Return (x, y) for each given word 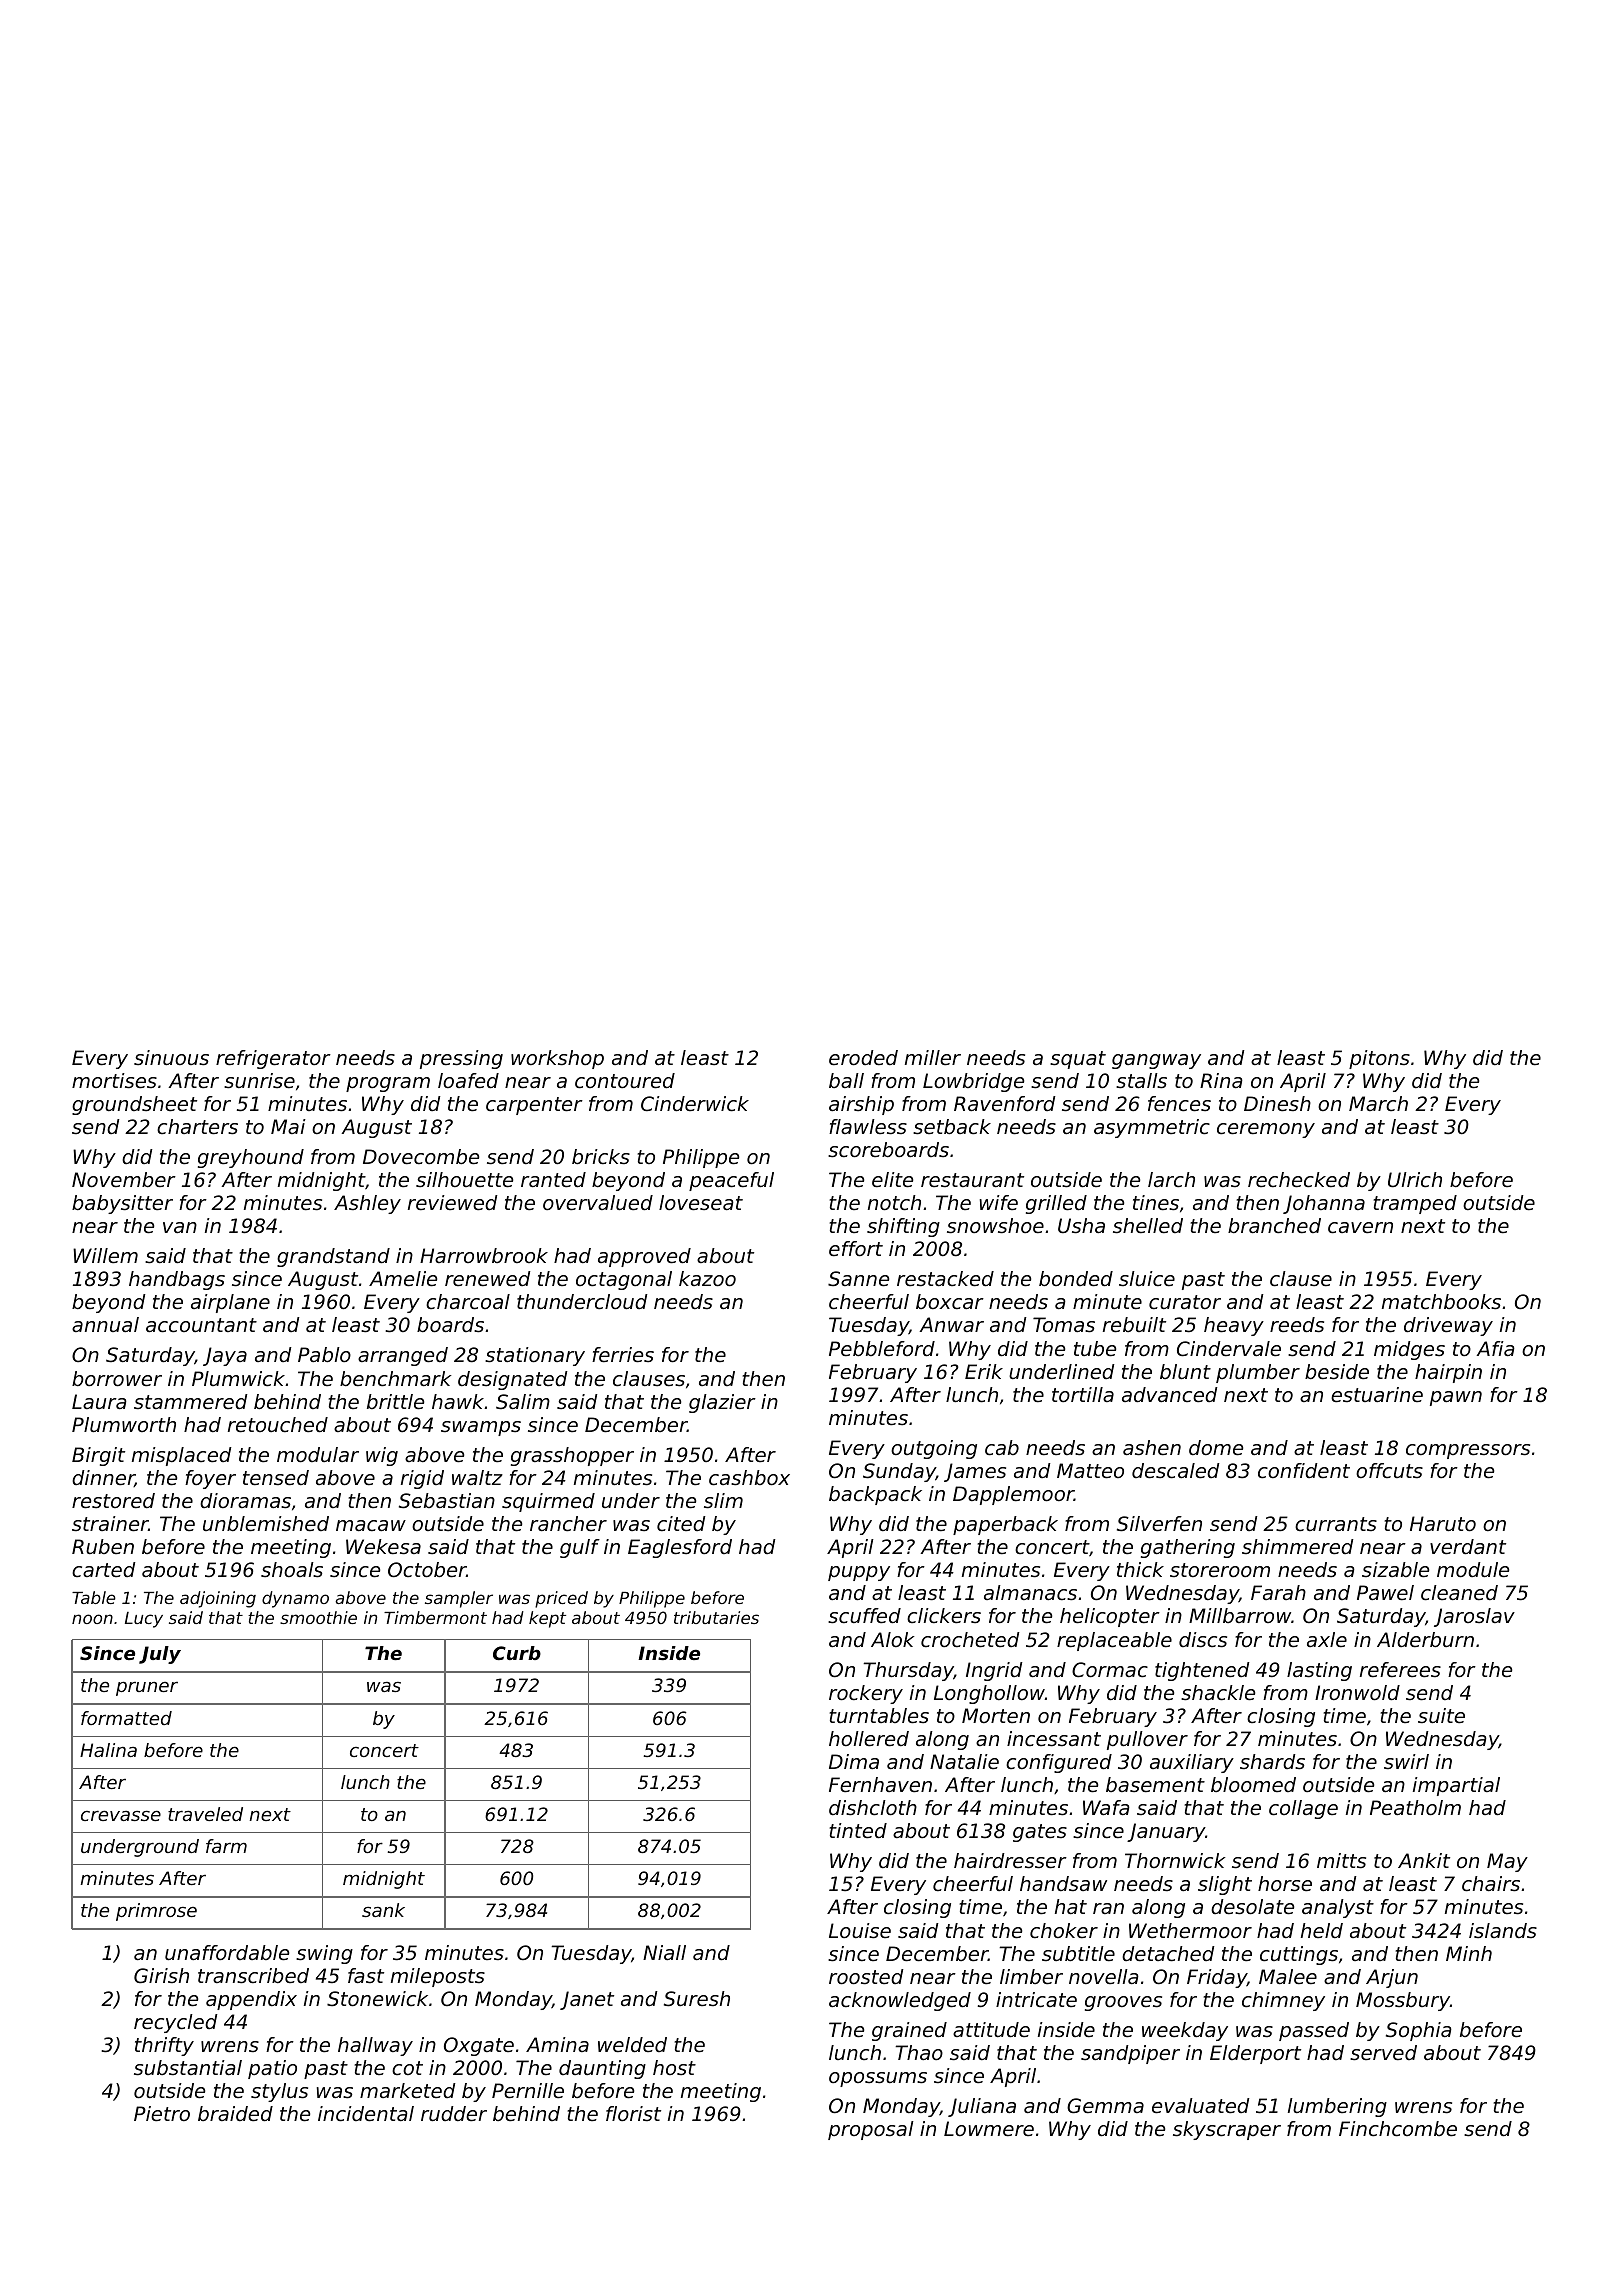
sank (383, 1910)
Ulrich (1415, 1180)
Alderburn (1425, 1640)
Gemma (1105, 2106)
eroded (863, 1058)
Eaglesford (680, 1548)
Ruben (103, 1546)
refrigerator (273, 1059)
